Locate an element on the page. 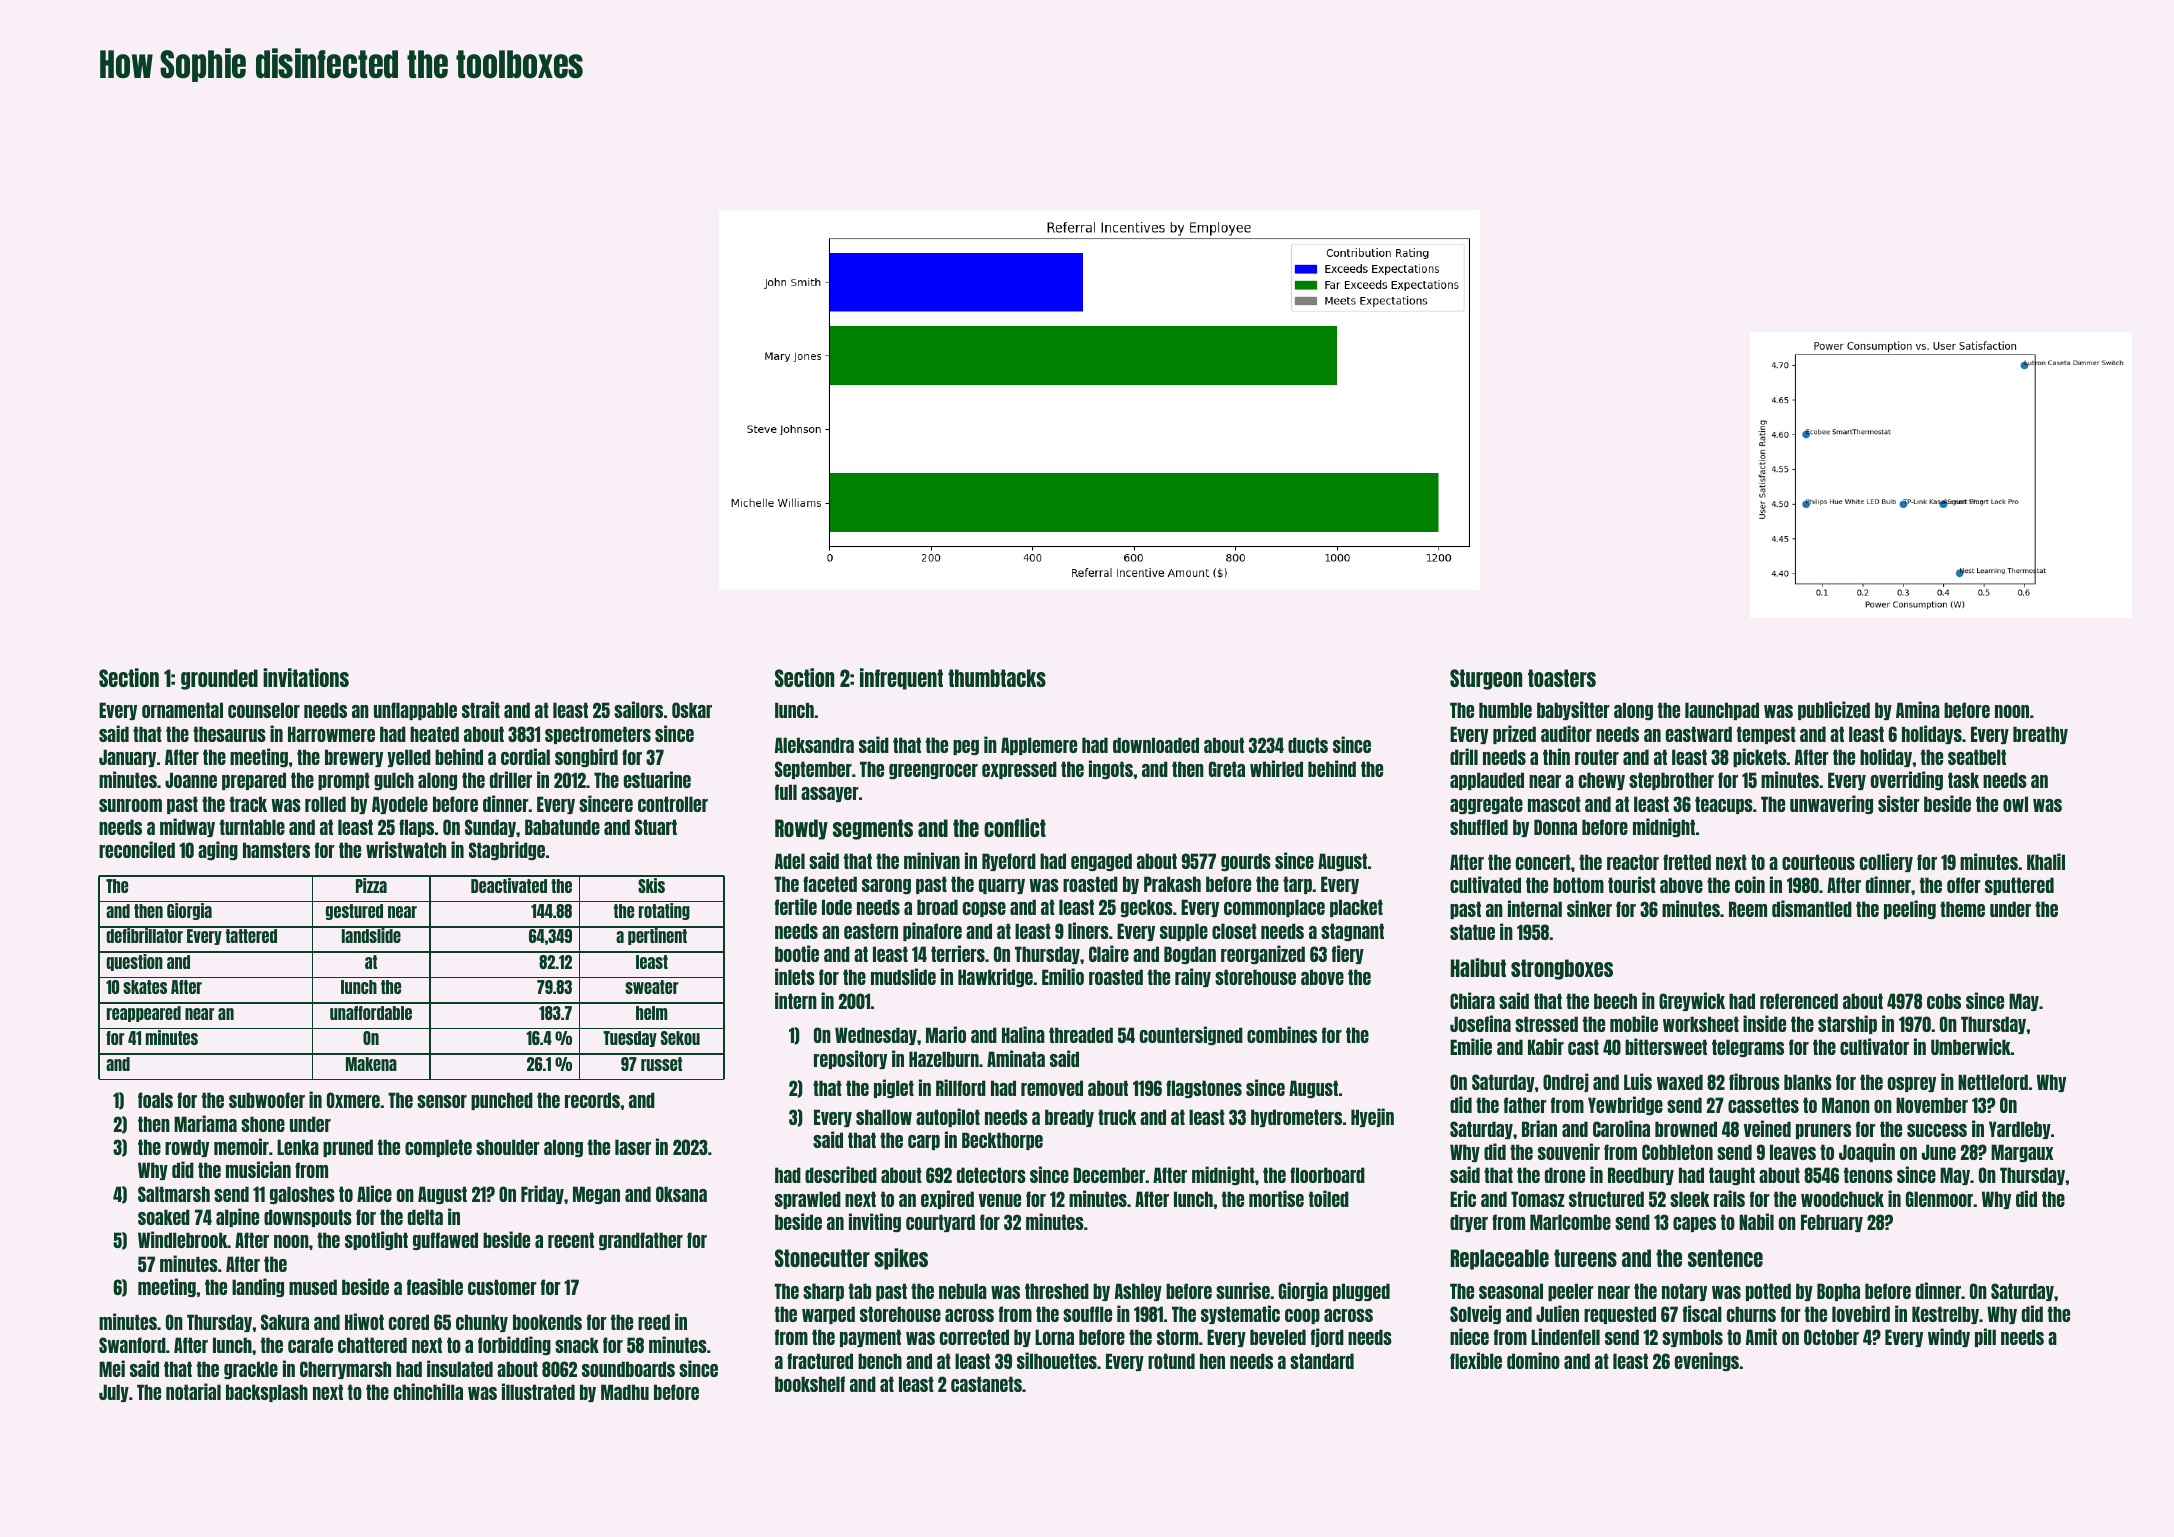 Image resolution: width=2174 pixels, height=1537 pixels. spikes is located at coordinates (901, 1259).
